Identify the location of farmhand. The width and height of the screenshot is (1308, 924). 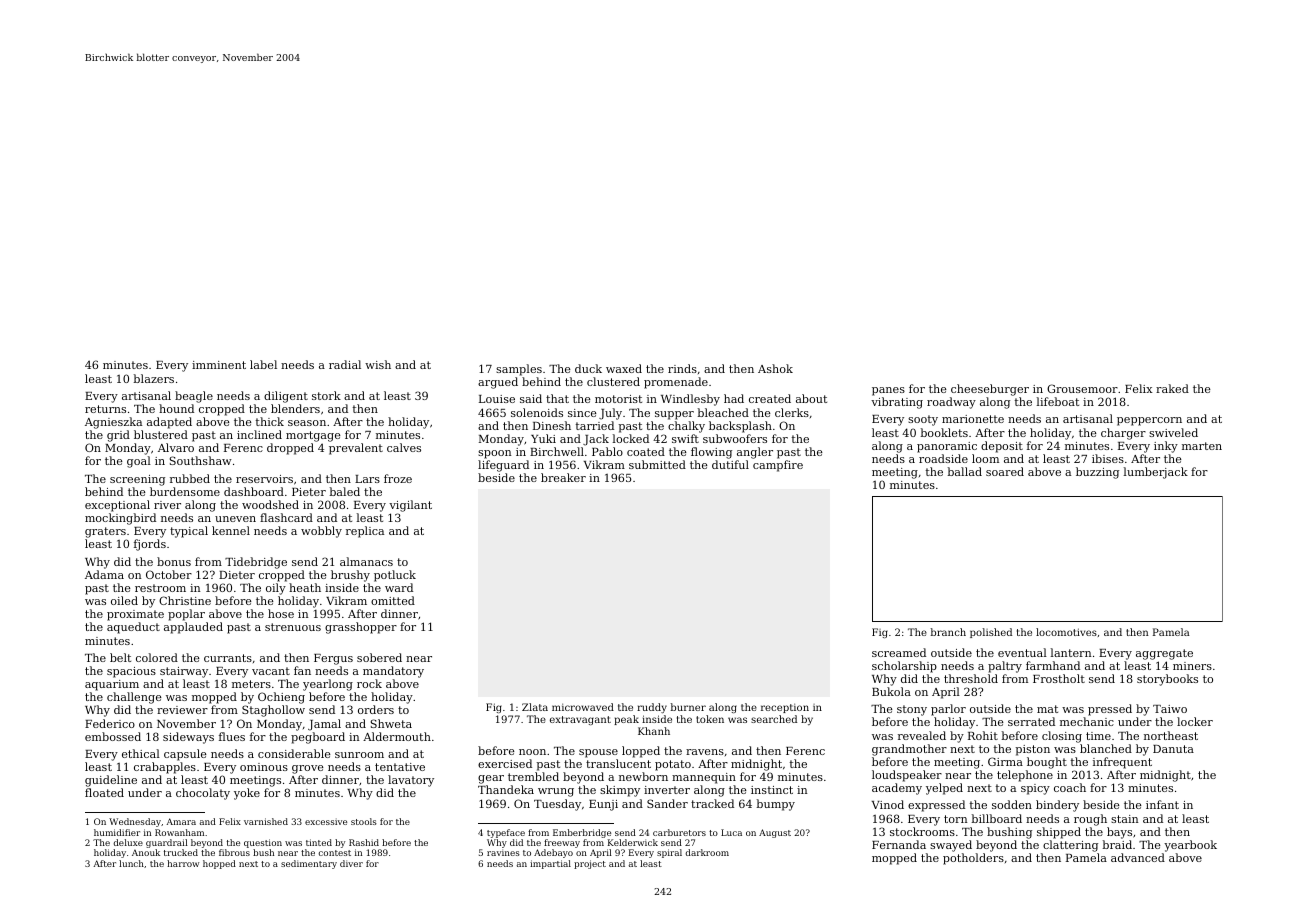
(1053, 665).
